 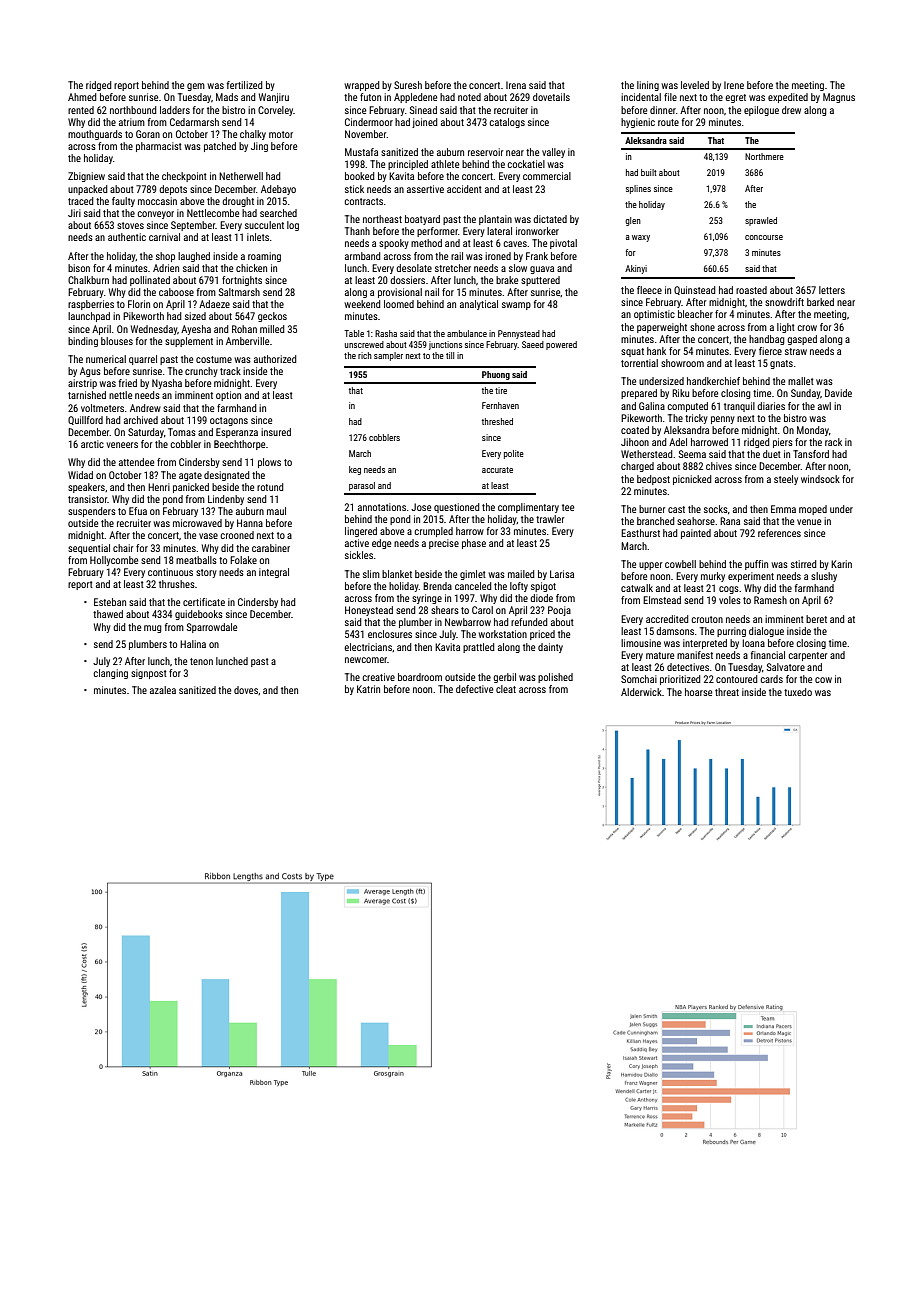 I want to click on cowbell, so click(x=680, y=564).
